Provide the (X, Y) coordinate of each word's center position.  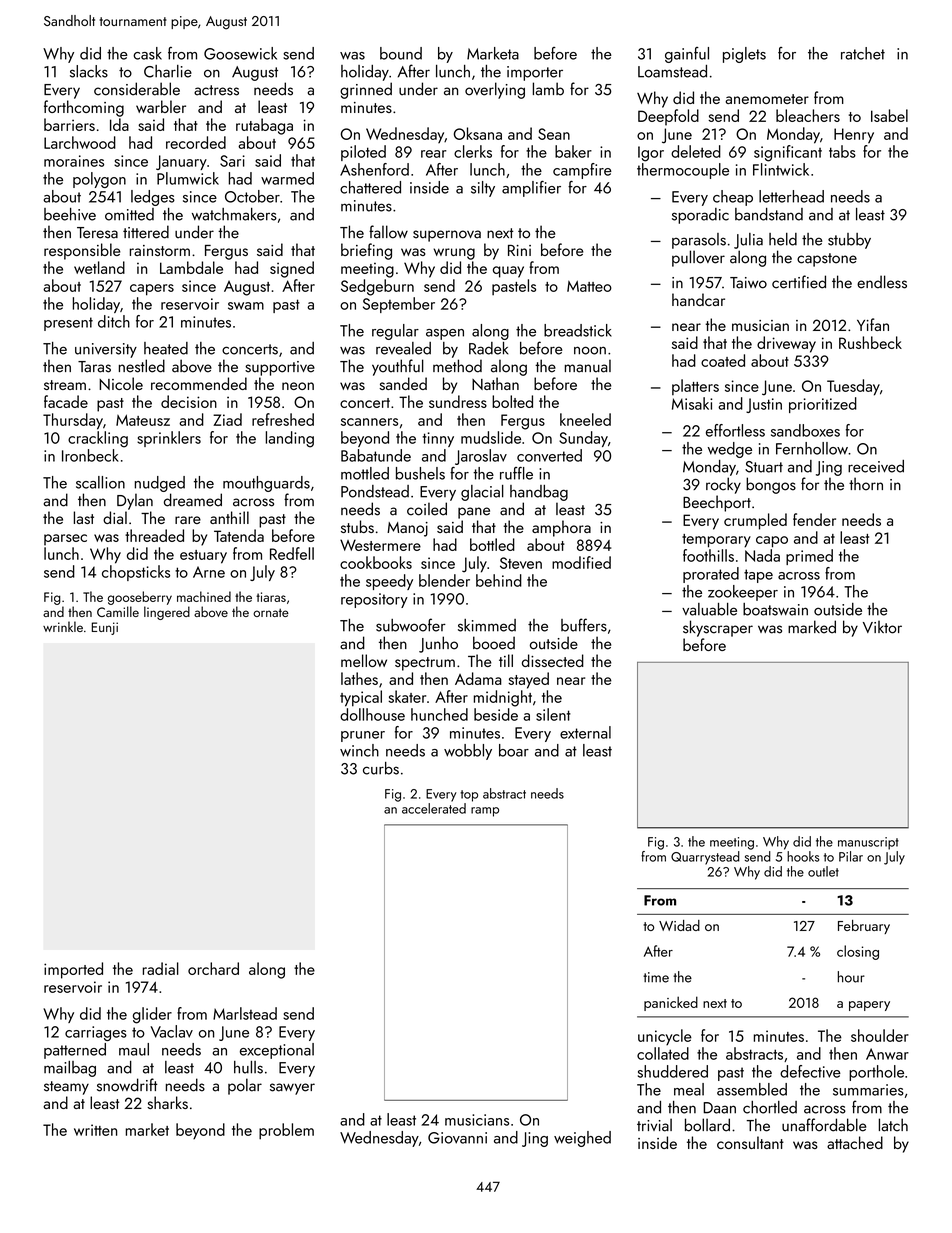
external (585, 732)
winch (359, 750)
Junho (438, 644)
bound (401, 53)
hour (851, 977)
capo (772, 542)
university (106, 350)
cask (147, 53)
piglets (744, 55)
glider (152, 1015)
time (656, 977)
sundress (458, 401)
